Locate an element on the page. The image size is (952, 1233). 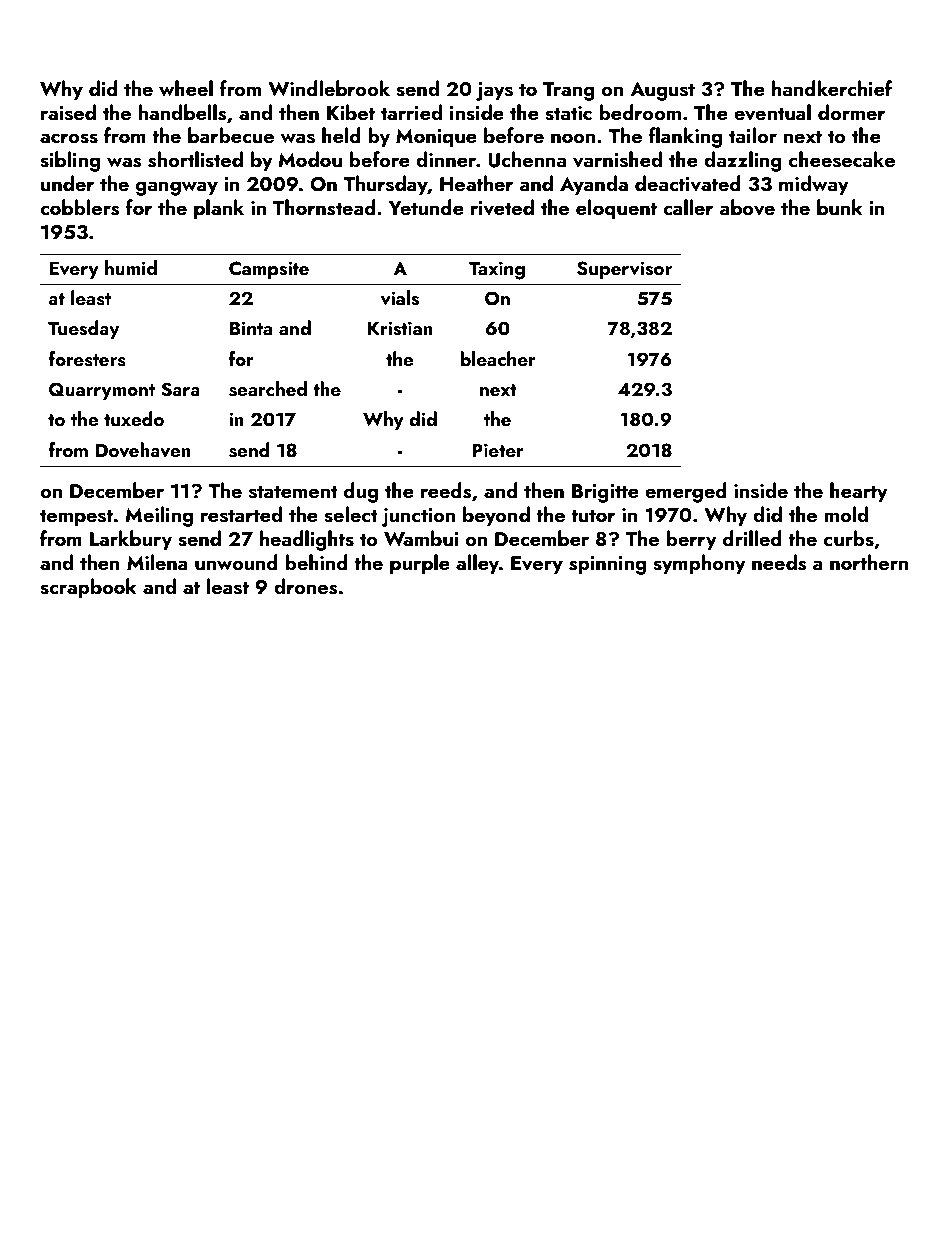
dormer is located at coordinates (852, 112).
